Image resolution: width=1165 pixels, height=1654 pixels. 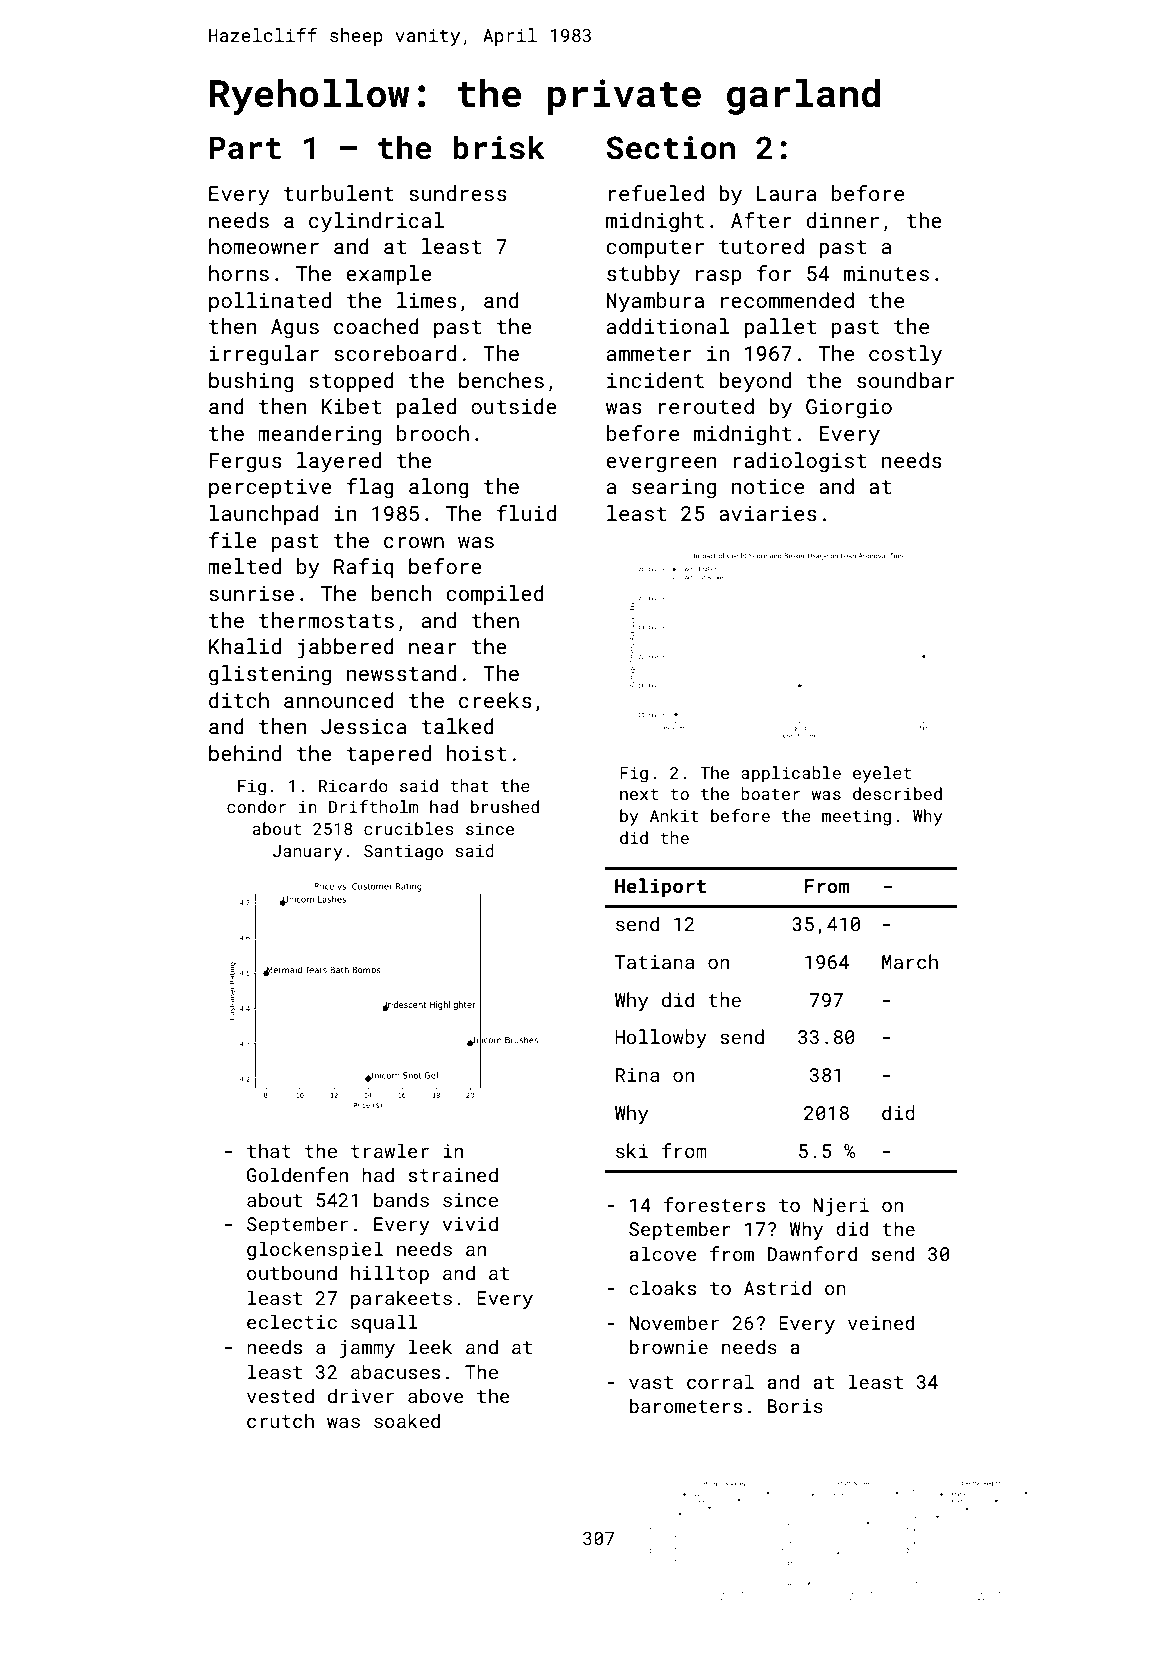 I want to click on vivid, so click(x=470, y=1223).
